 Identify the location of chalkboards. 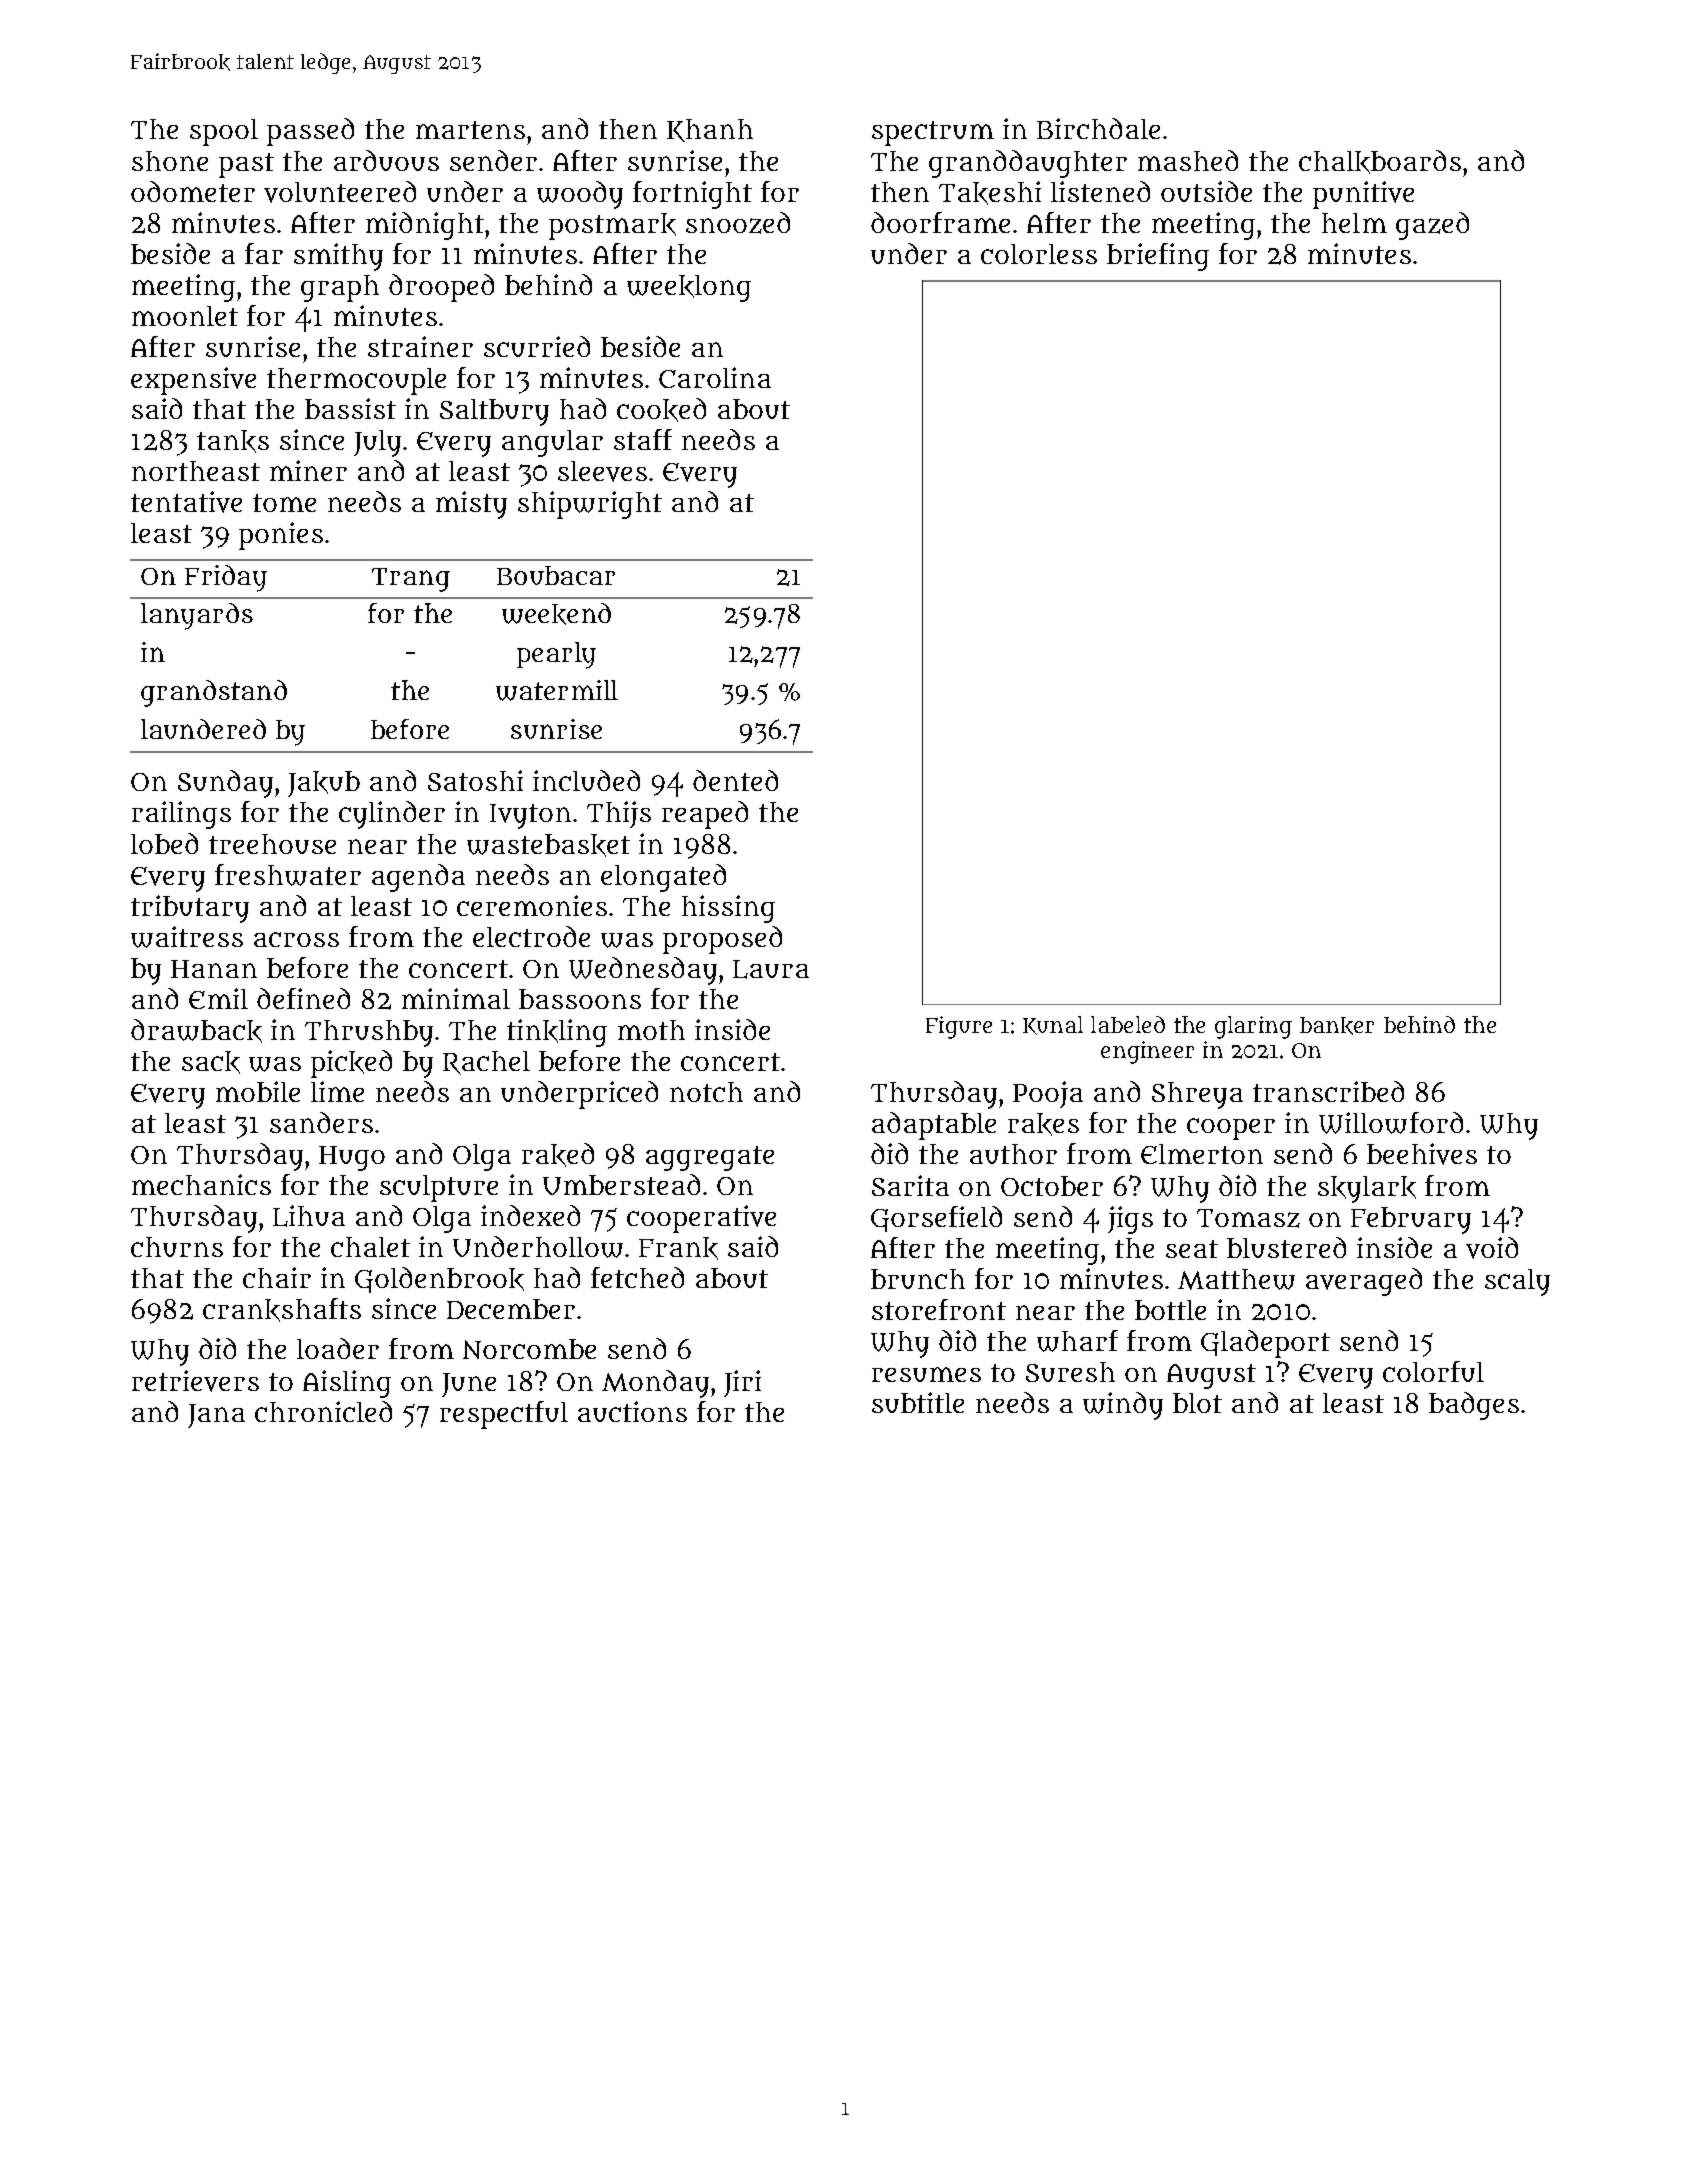
(1380, 162).
